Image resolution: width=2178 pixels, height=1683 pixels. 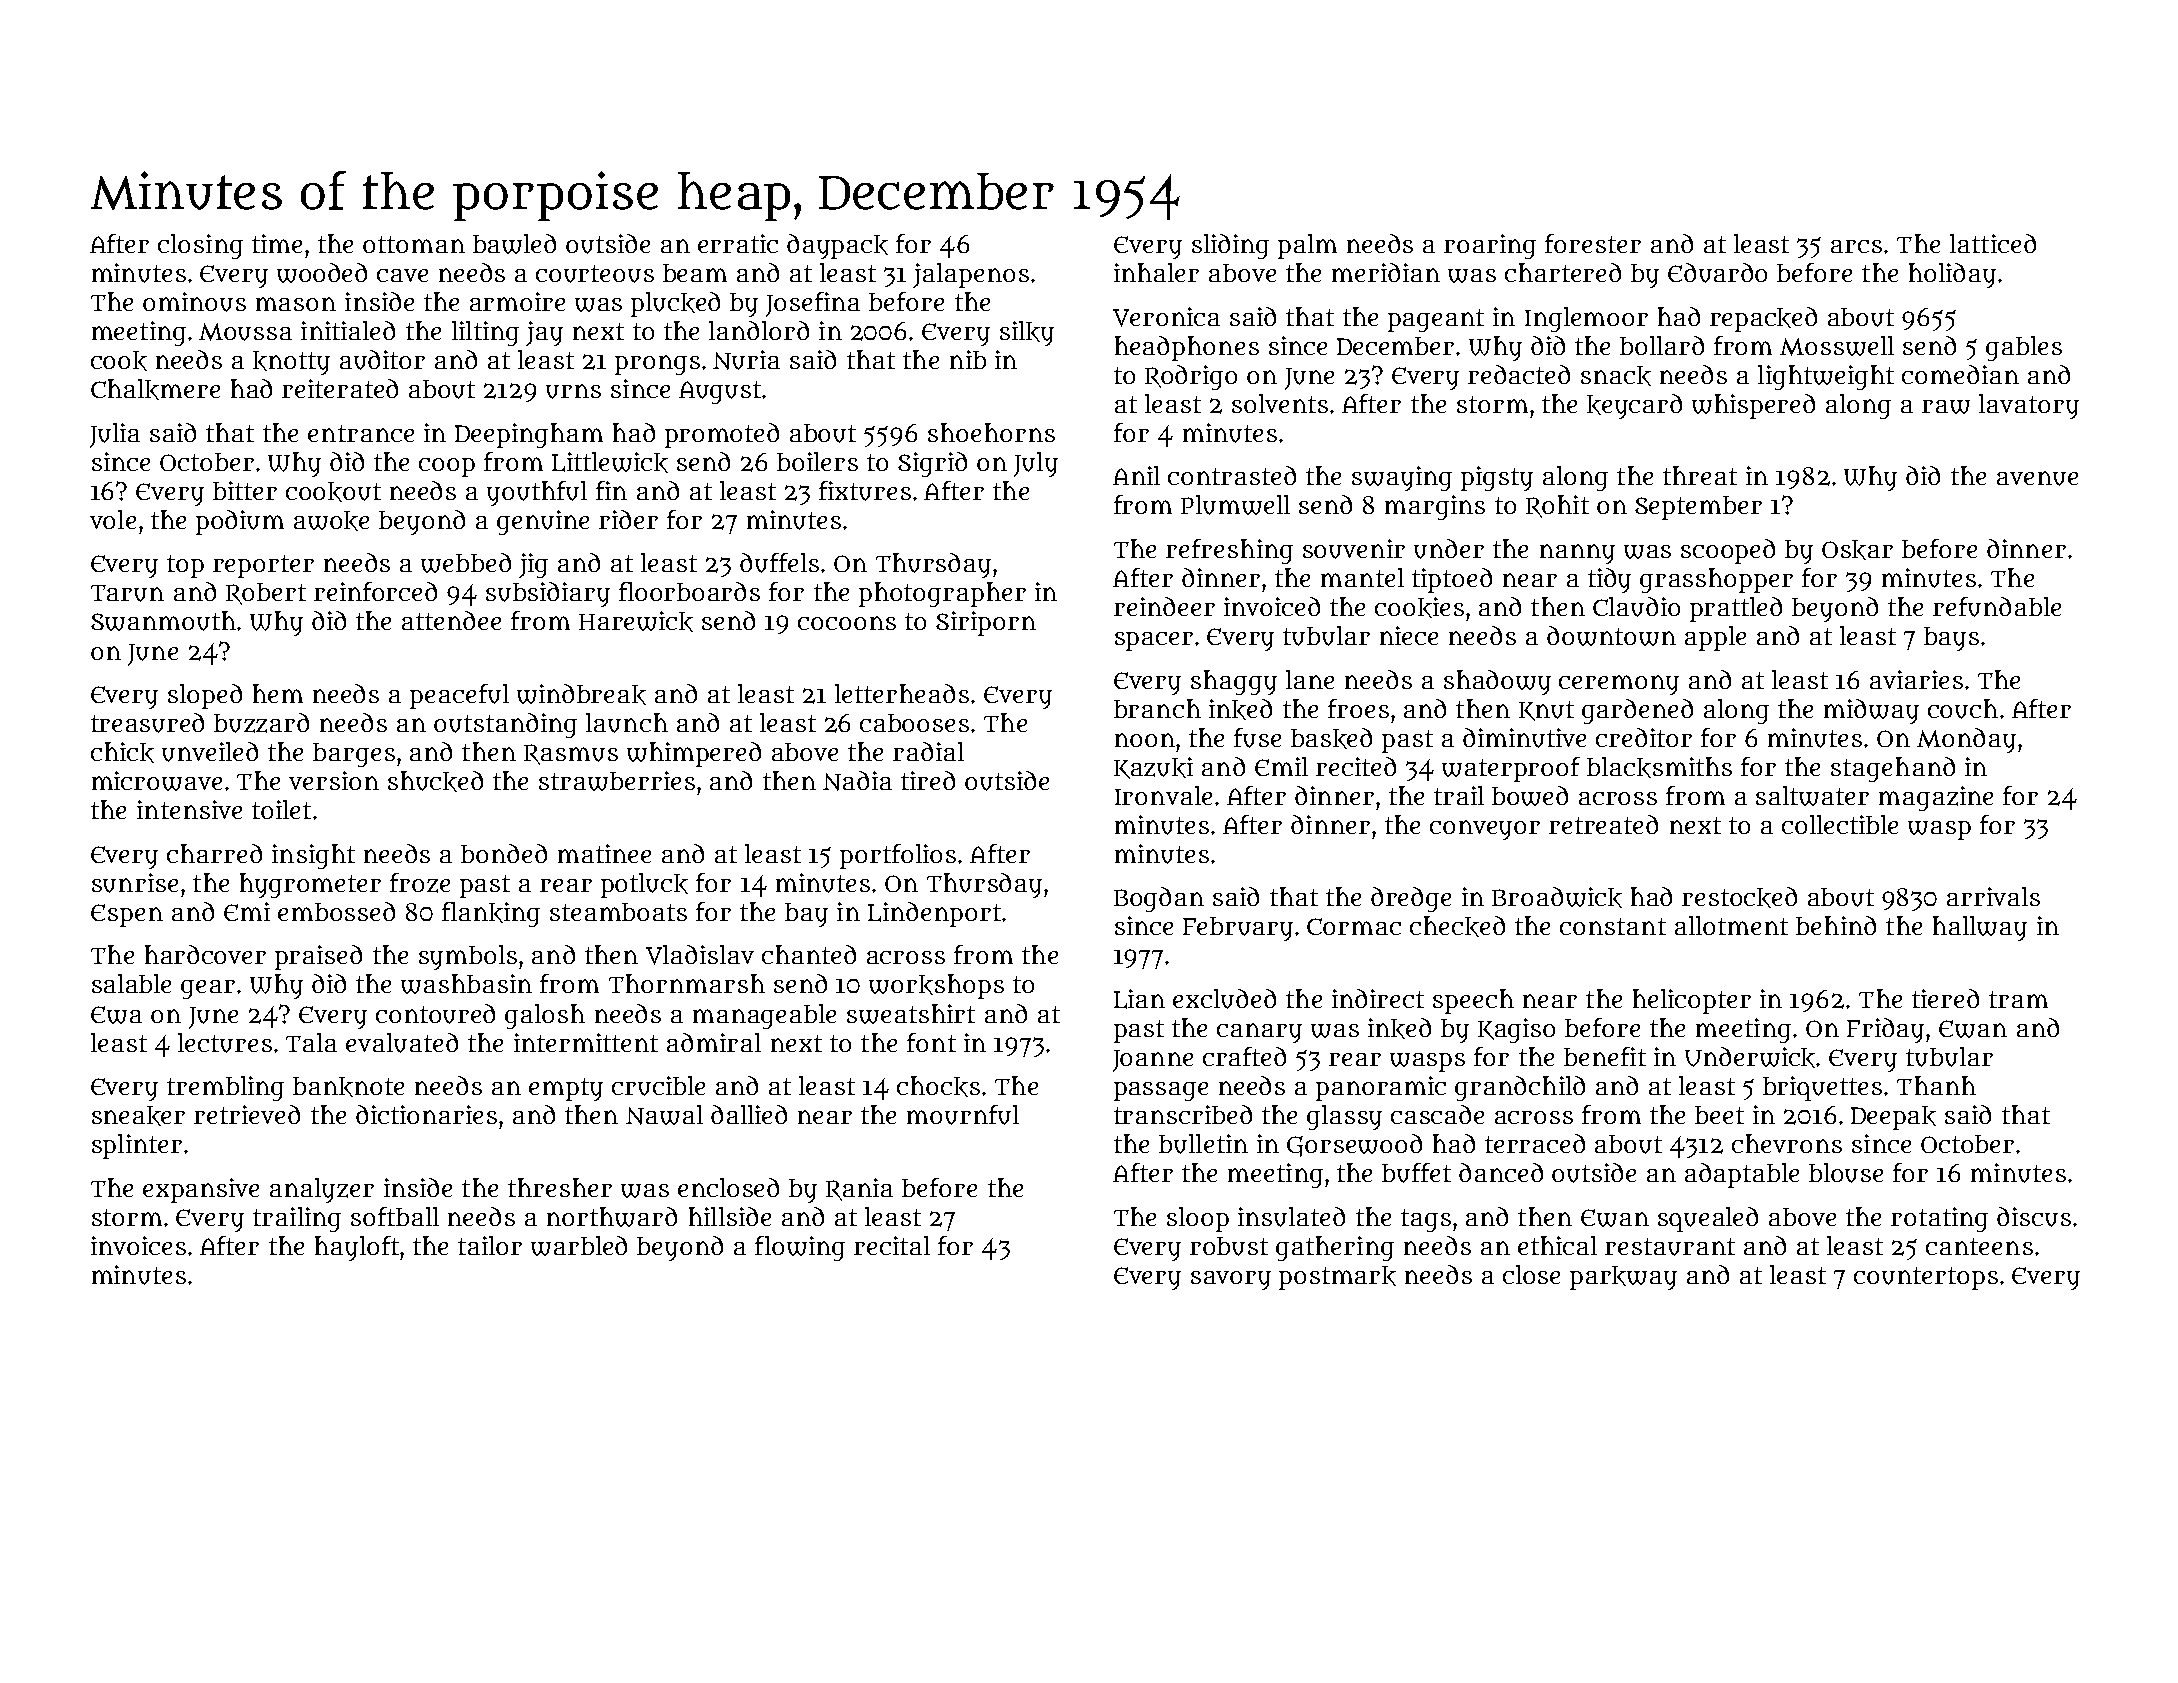 I want to click on time, so click(x=277, y=243).
